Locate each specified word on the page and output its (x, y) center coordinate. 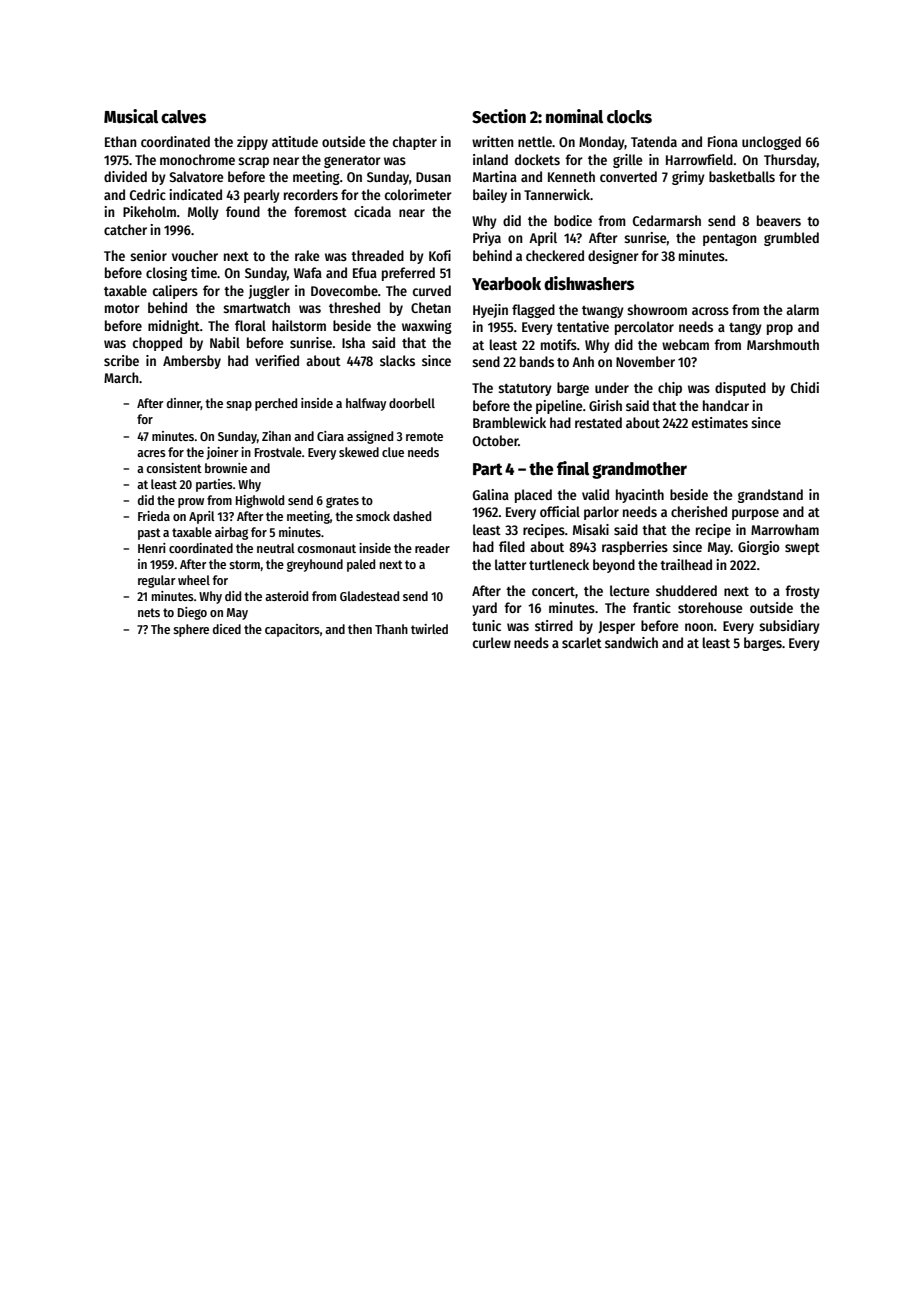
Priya (487, 239)
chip (670, 389)
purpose (755, 514)
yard (484, 609)
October (495, 440)
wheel (194, 580)
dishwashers (589, 283)
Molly (203, 213)
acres (151, 453)
